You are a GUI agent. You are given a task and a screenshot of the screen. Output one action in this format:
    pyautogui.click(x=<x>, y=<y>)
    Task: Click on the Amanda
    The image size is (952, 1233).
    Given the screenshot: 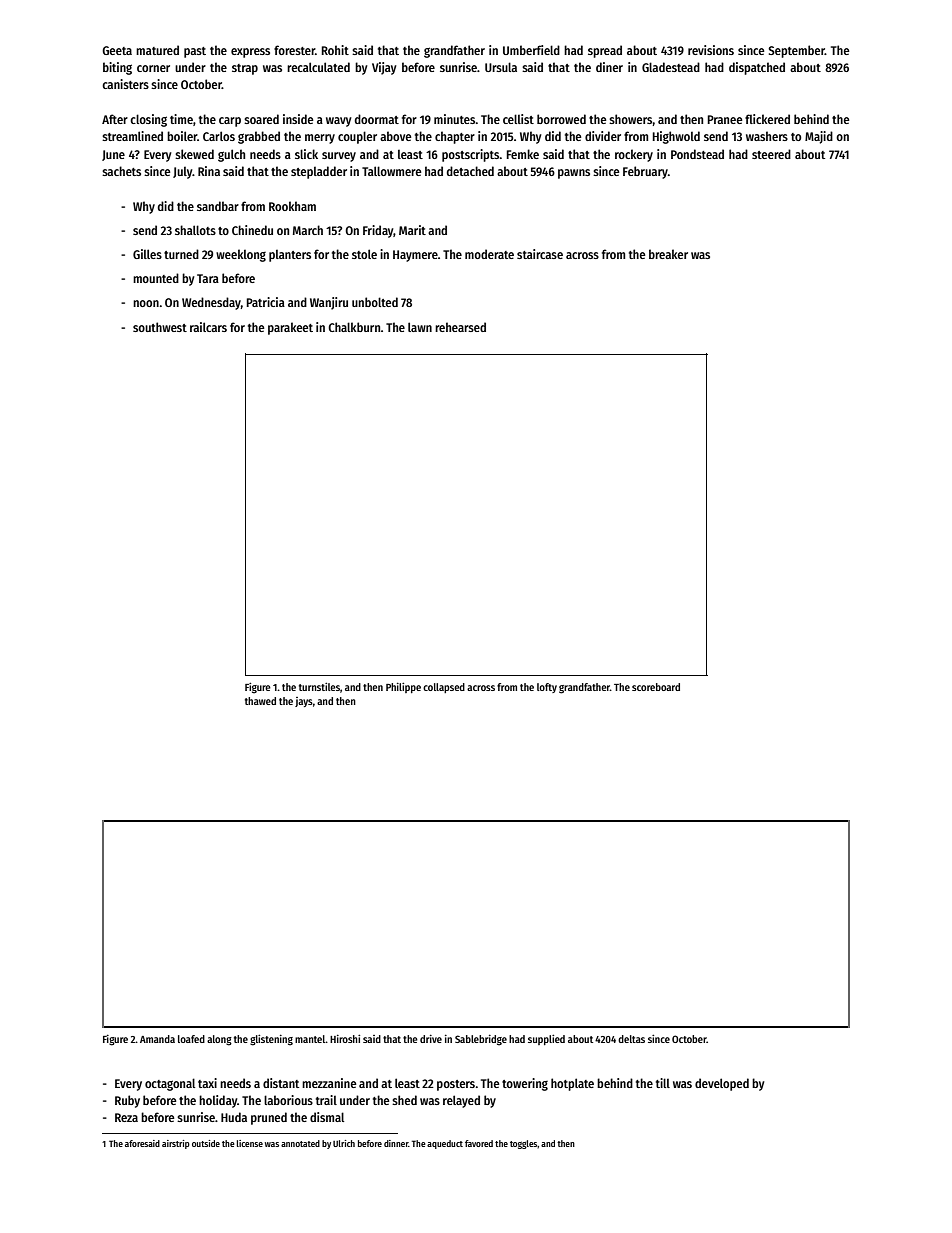 What is the action you would take?
    pyautogui.click(x=157, y=1039)
